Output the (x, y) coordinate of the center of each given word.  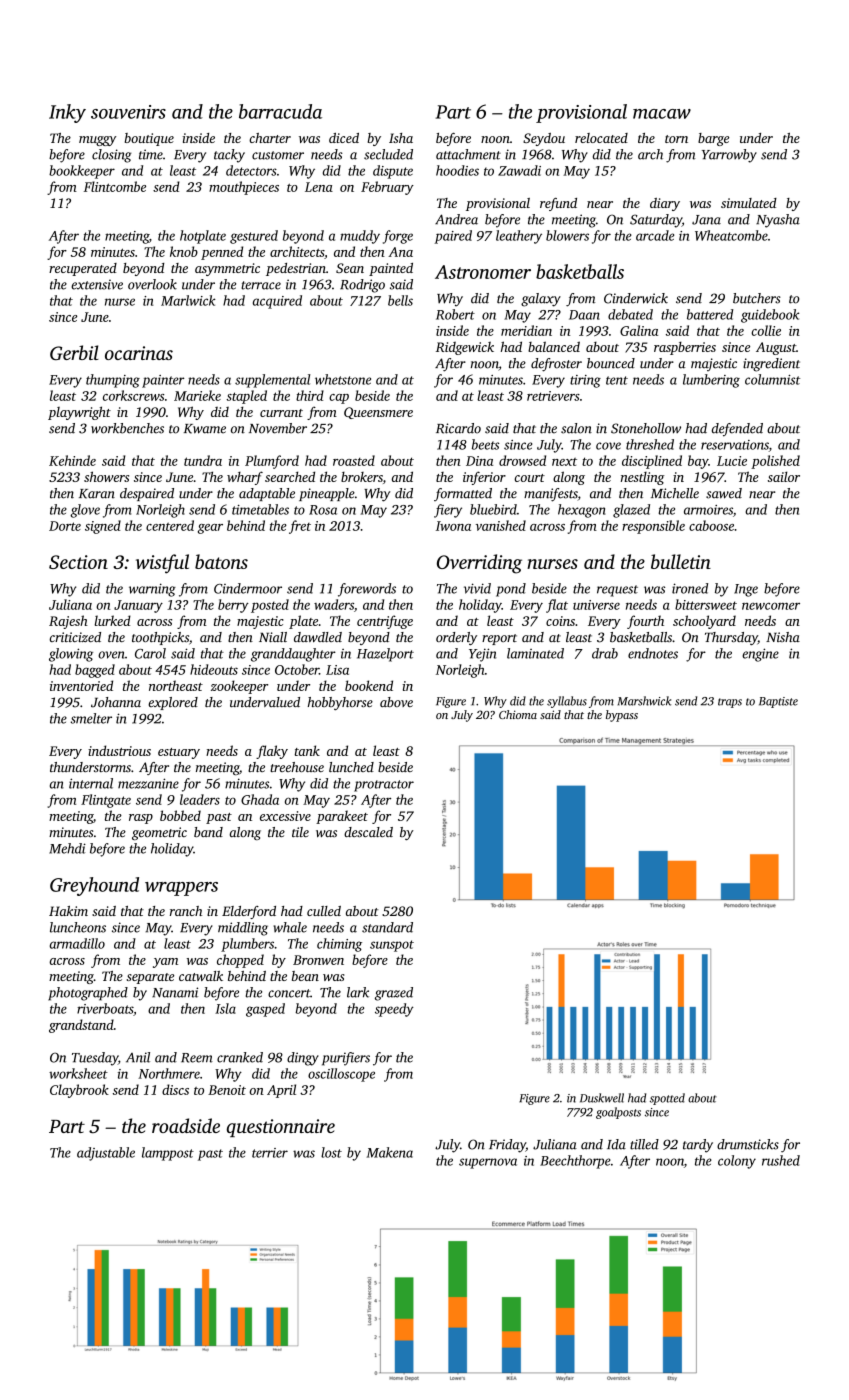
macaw (662, 114)
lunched (351, 767)
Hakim (68, 911)
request (617, 591)
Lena (319, 187)
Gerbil (74, 352)
